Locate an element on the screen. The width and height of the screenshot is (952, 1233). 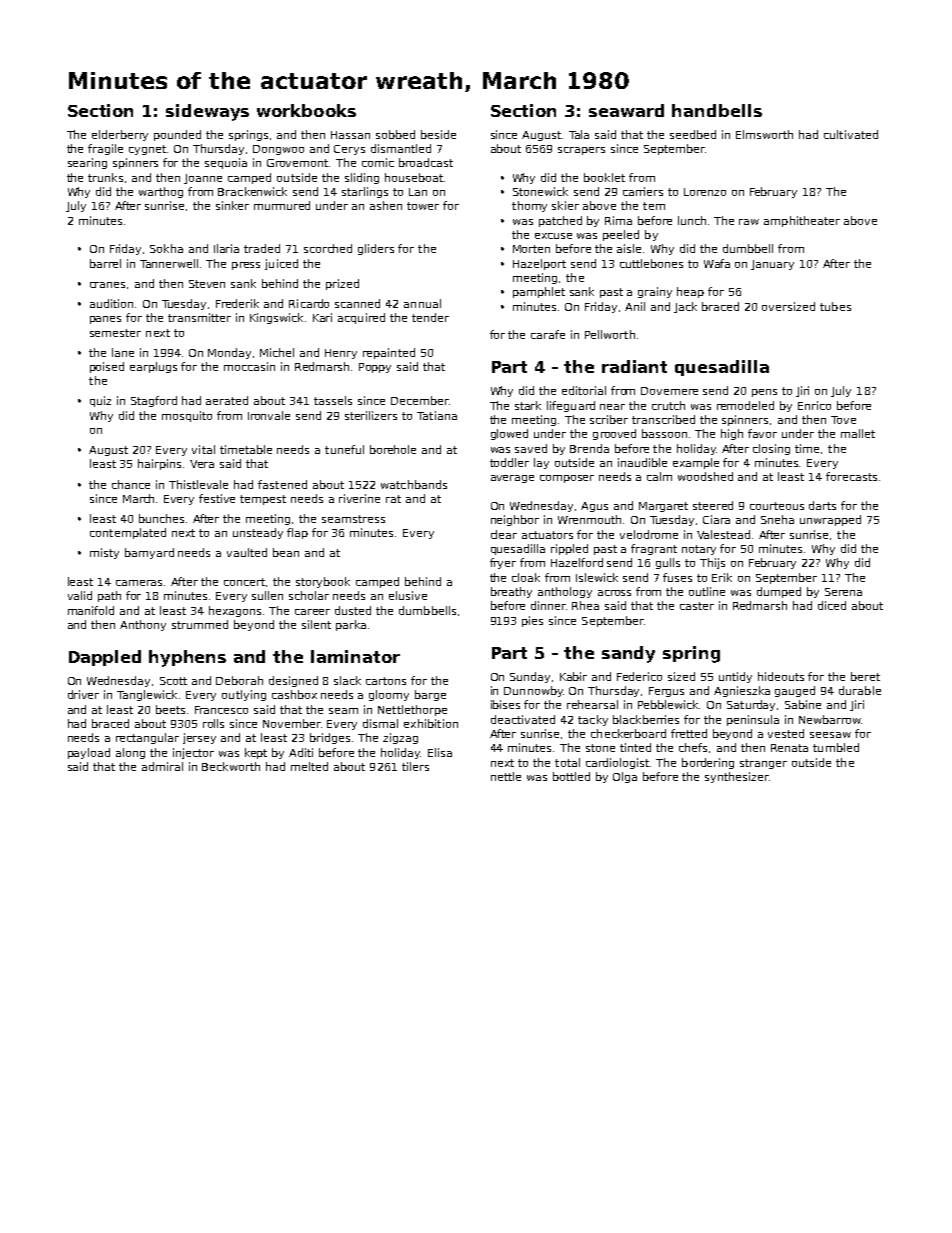
cultivated is located at coordinates (851, 134).
